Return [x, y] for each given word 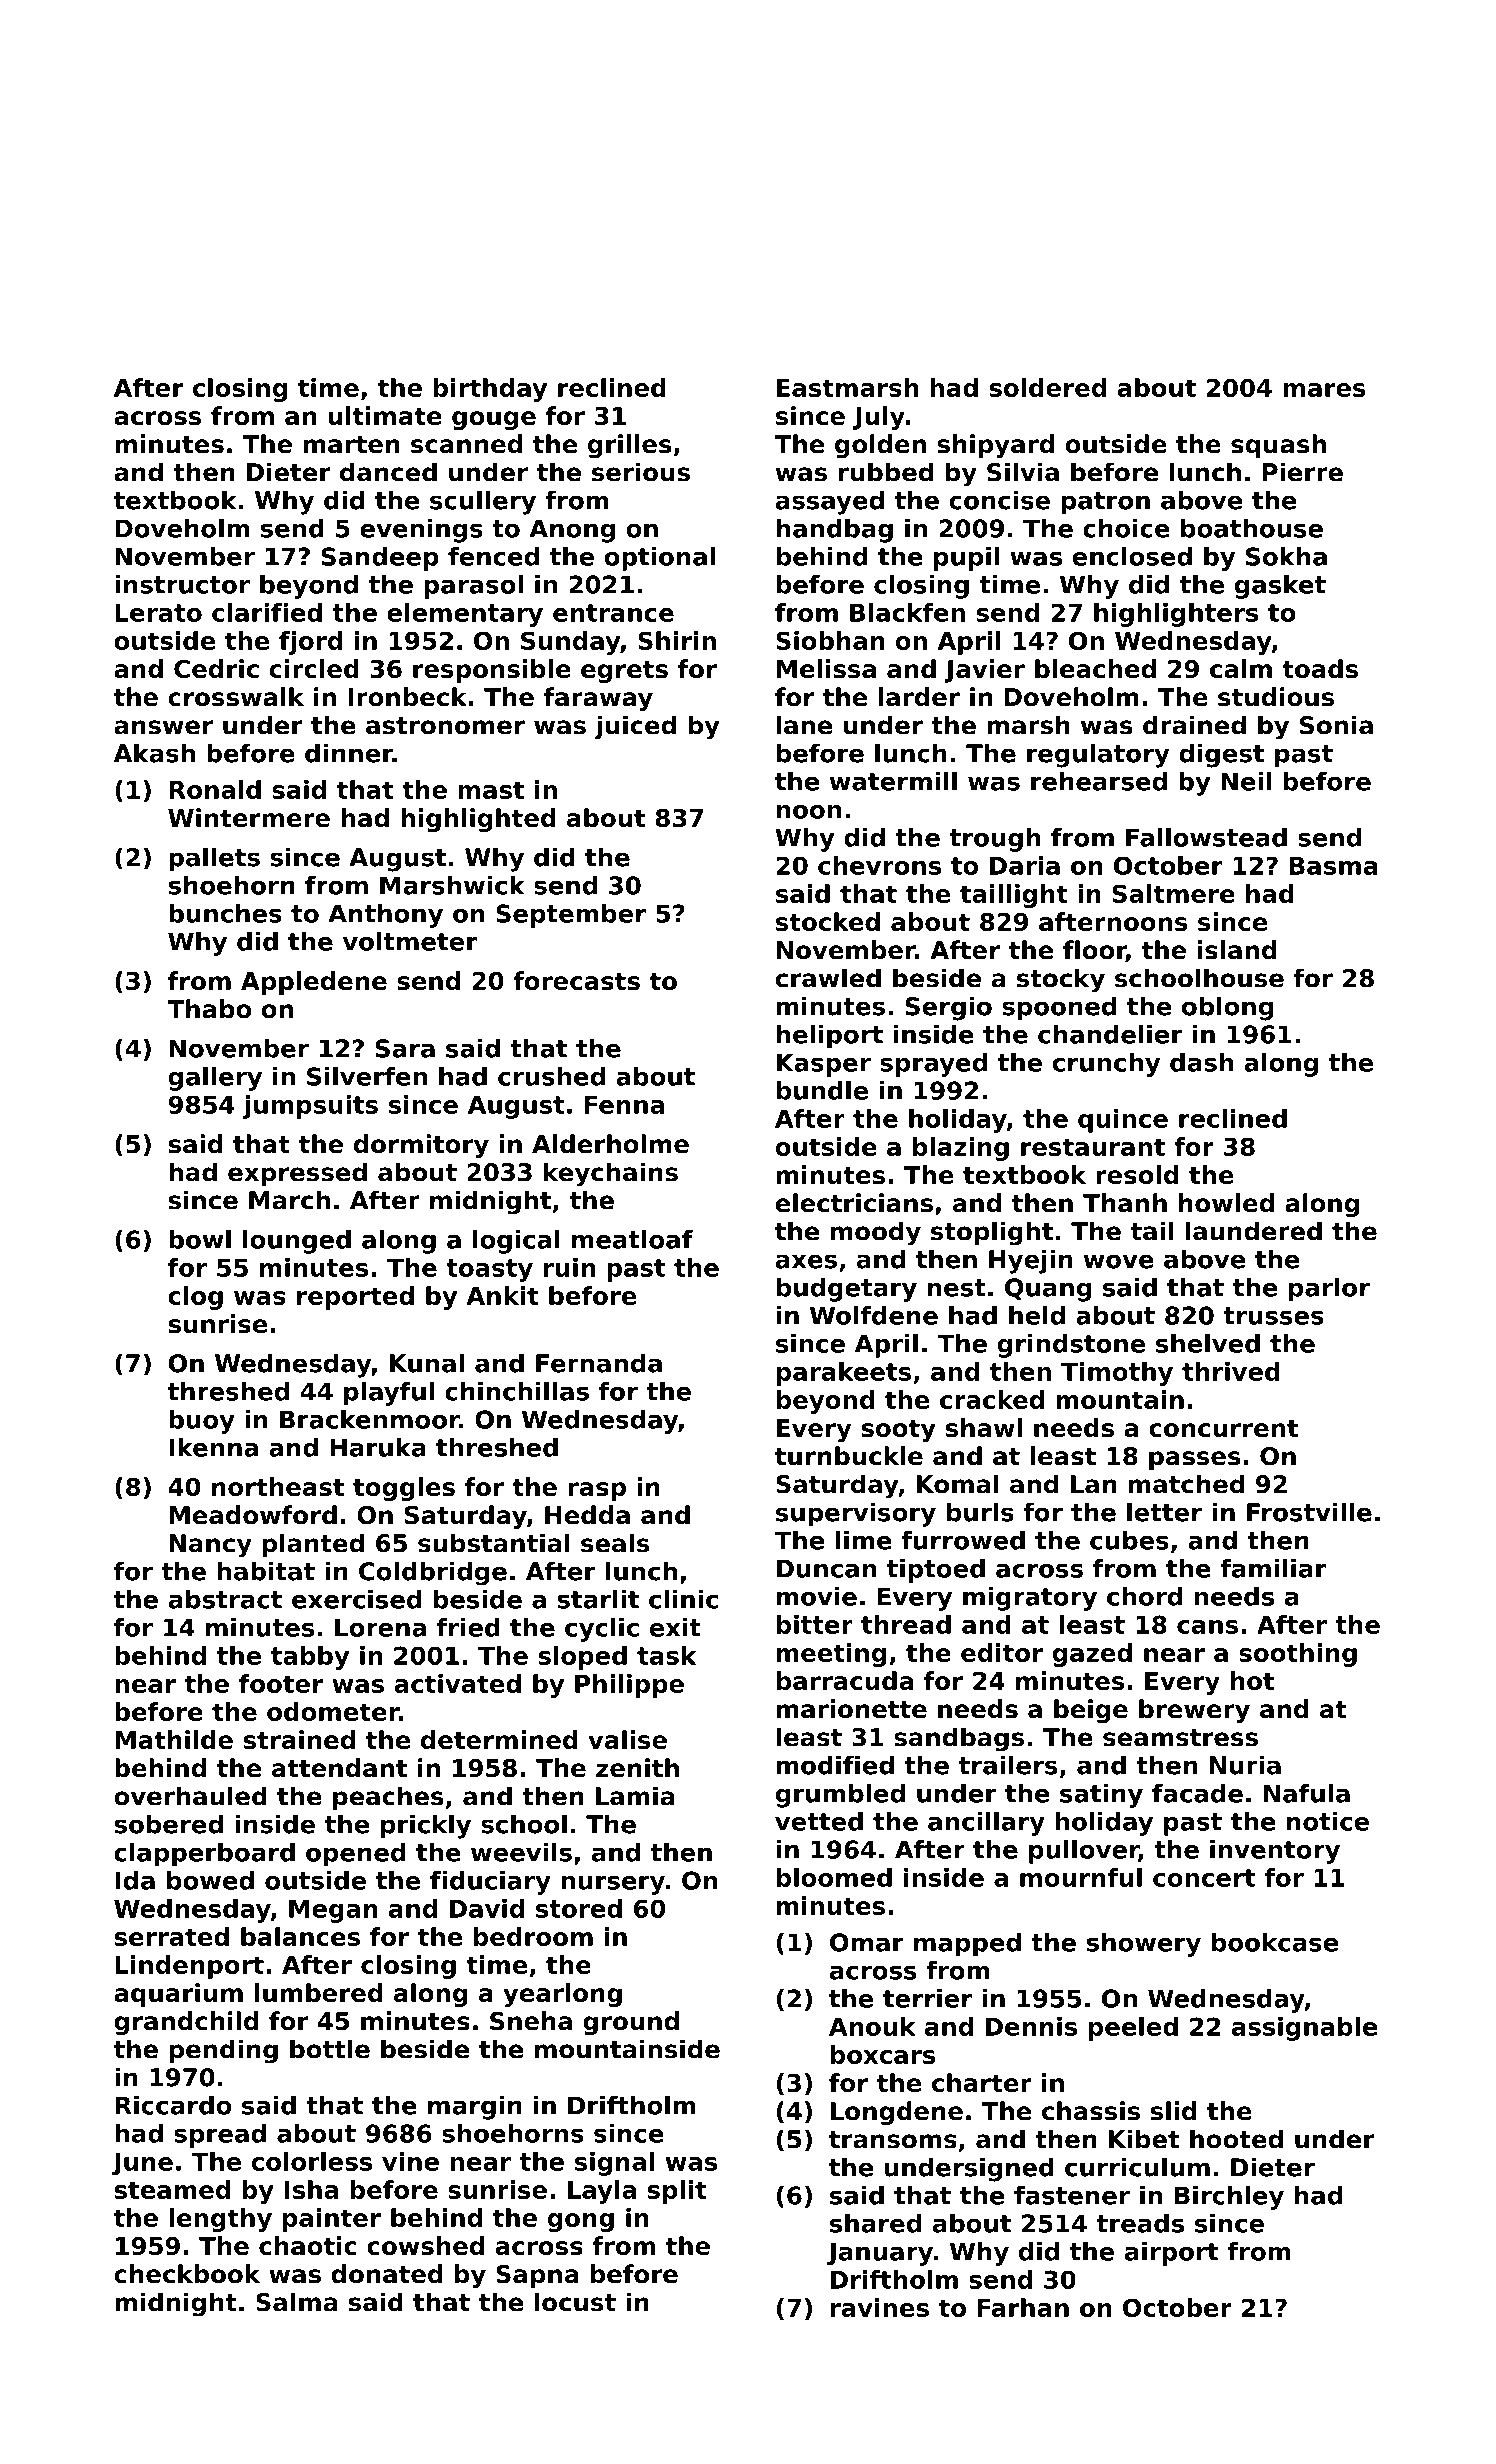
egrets [624, 671]
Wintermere [249, 817]
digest [1221, 755]
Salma [297, 2302]
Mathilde [174, 1739]
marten [352, 445]
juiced [635, 727]
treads [1140, 2223]
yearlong [562, 1995]
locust [575, 2302]
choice [1126, 528]
